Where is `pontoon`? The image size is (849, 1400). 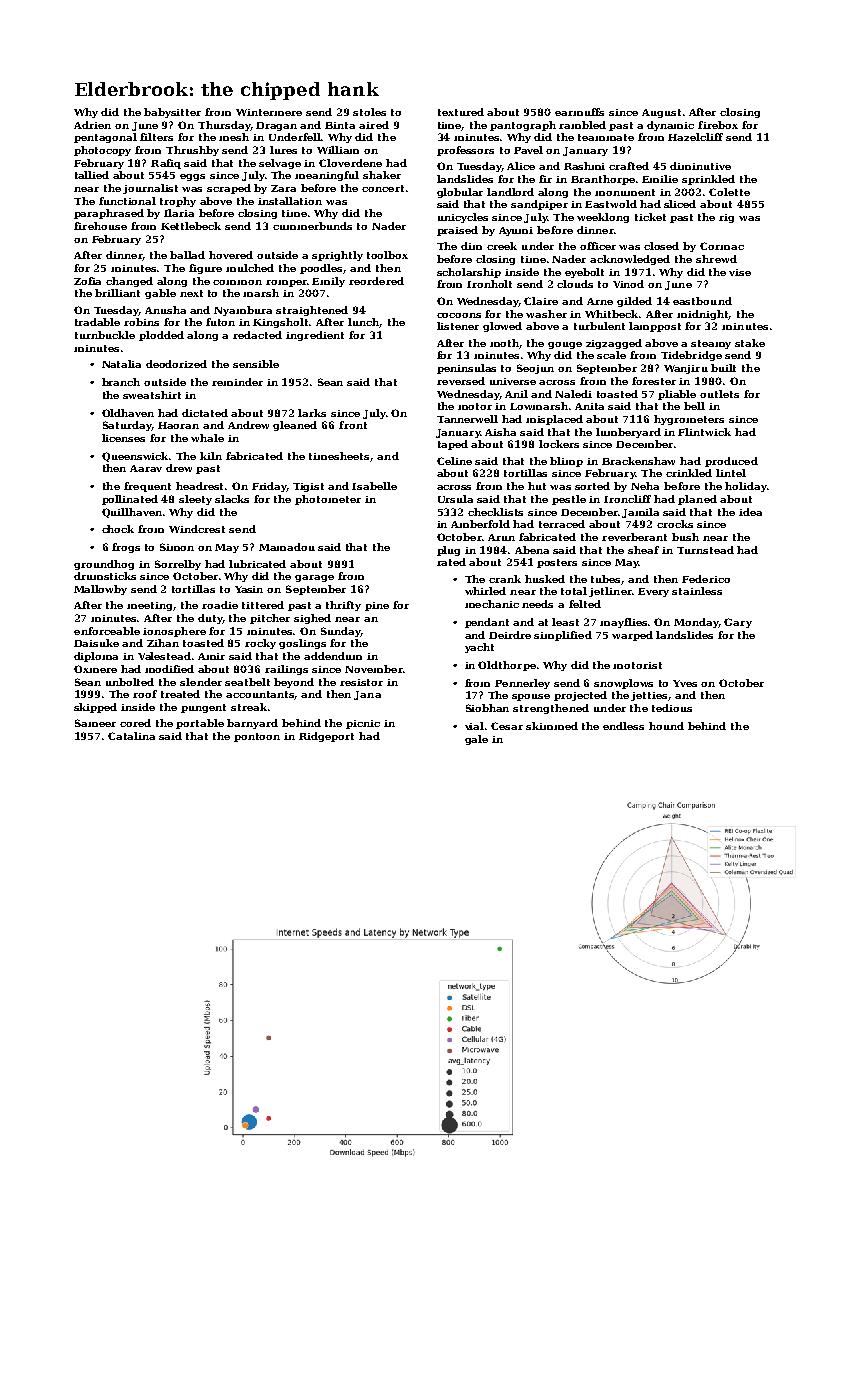 pontoon is located at coordinates (257, 737).
